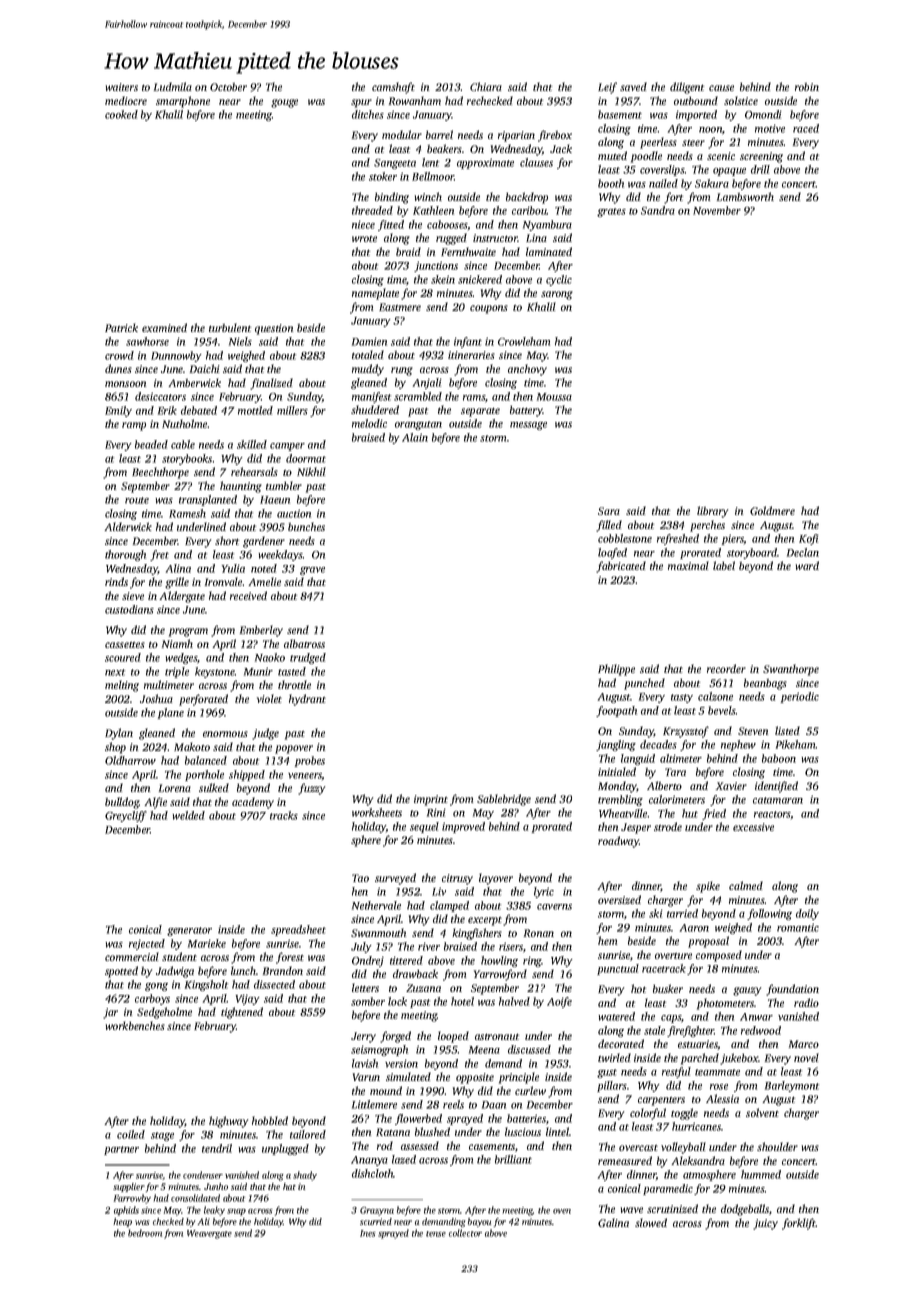  I want to click on doily, so click(807, 914).
